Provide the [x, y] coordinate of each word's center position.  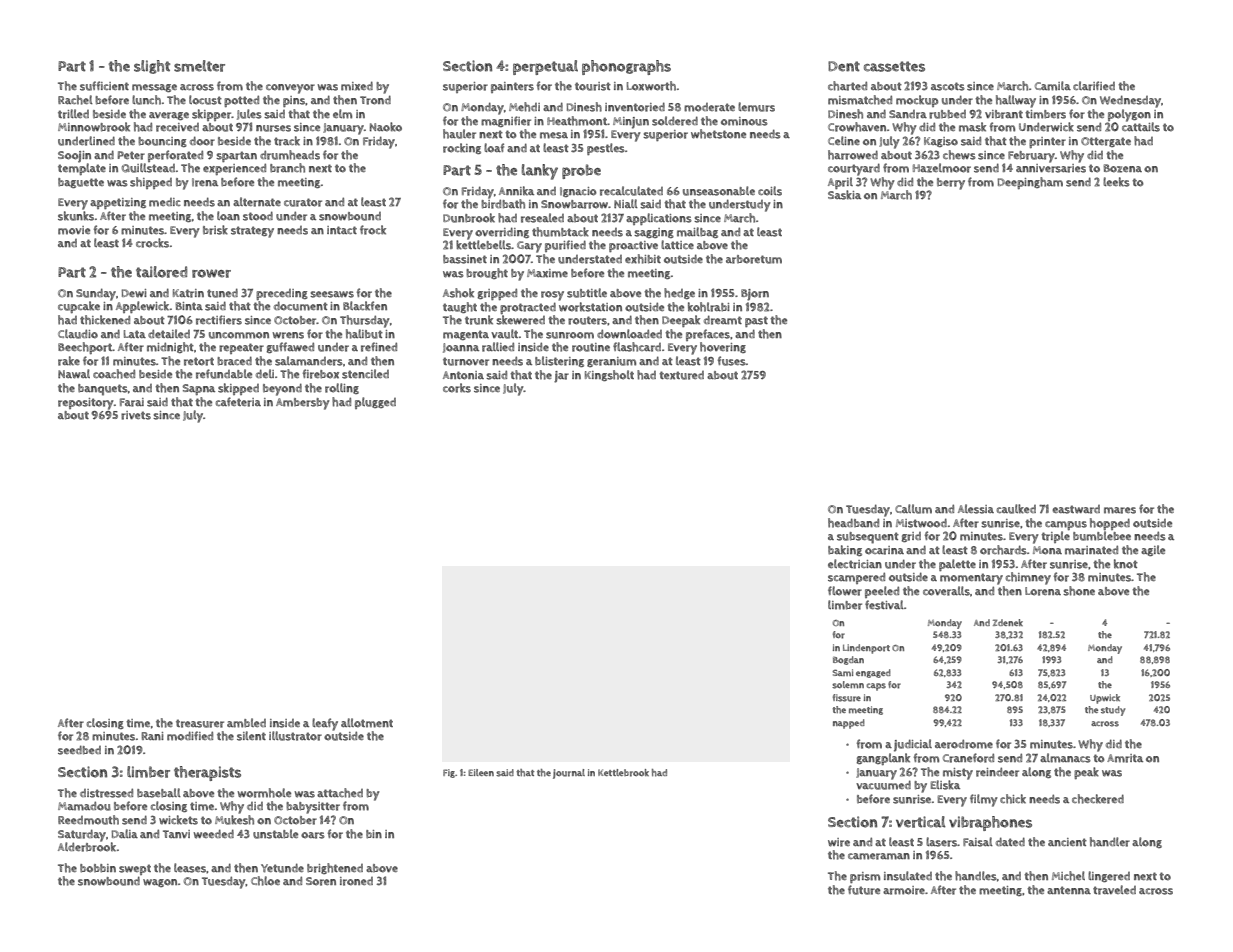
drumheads [290, 155]
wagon [160, 883]
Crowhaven [857, 127]
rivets [136, 415]
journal [569, 774]
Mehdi [524, 107]
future [864, 890]
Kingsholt [609, 375]
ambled [246, 723]
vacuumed [883, 785]
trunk [479, 320]
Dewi [134, 293]
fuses [732, 361]
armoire [904, 890]
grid [911, 537]
